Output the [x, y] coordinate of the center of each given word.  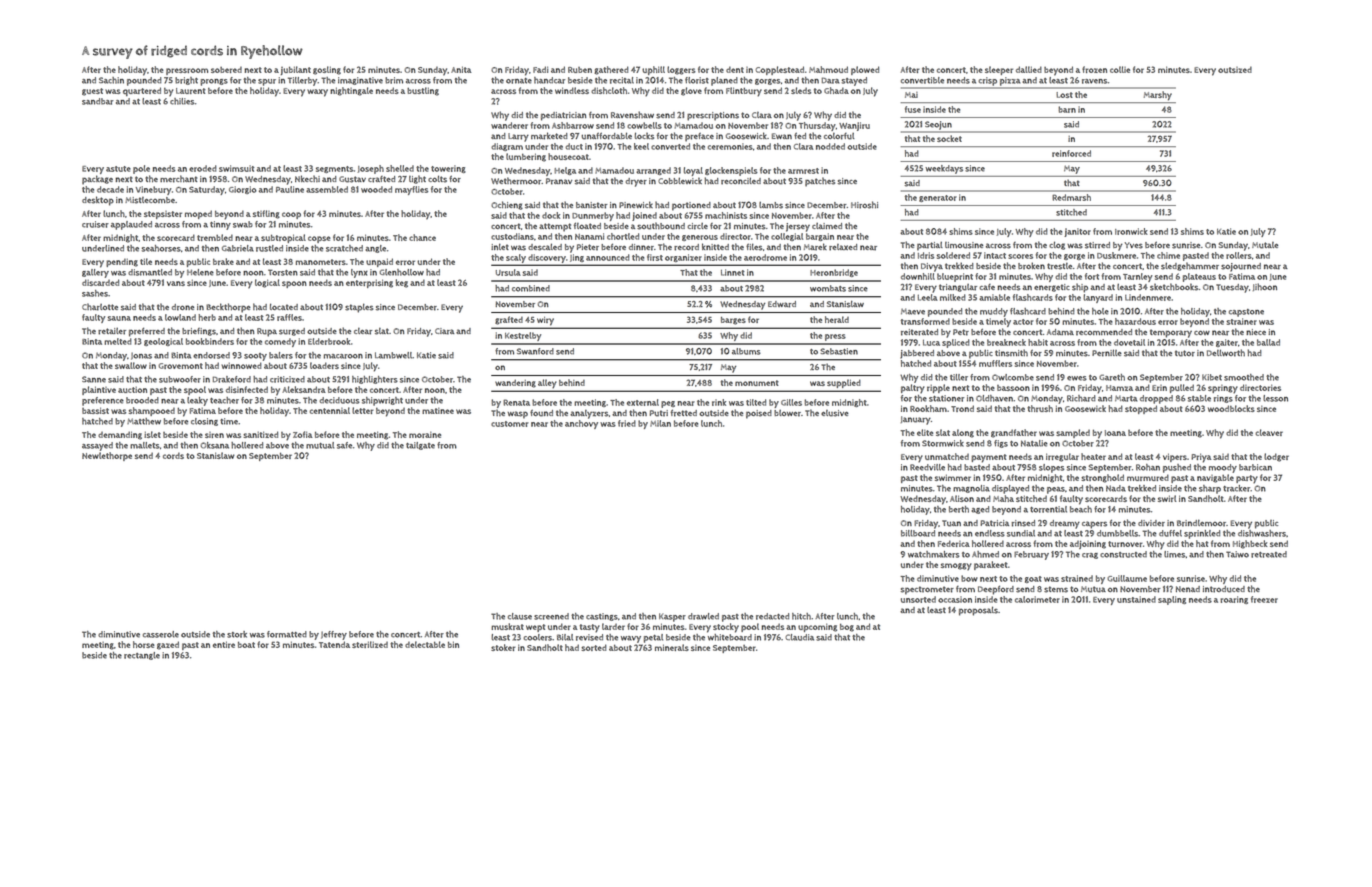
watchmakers [934, 554]
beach [1081, 509]
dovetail [1129, 342]
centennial [330, 410]
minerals [672, 647]
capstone [1246, 313]
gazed [168, 645]
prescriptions [713, 116]
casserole [161, 634]
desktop [98, 201]
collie [1120, 69]
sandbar [98, 101]
